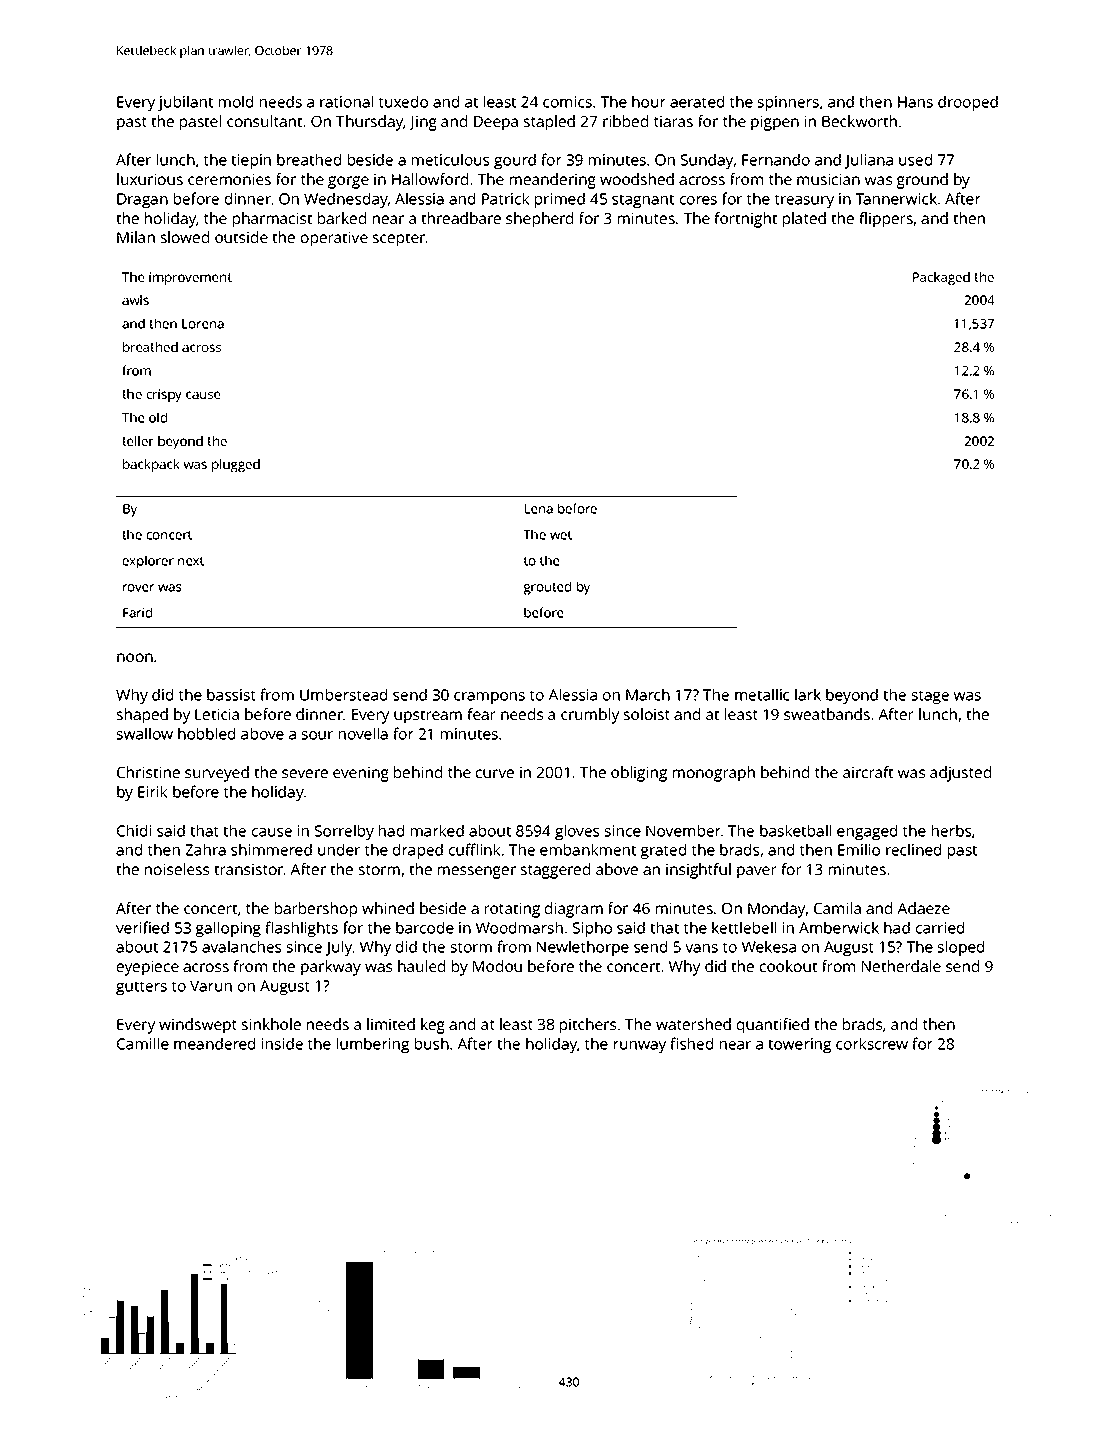 Image resolution: width=1117 pixels, height=1445 pixels. What do you see at coordinates (539, 509) in the image?
I see `Lena` at bounding box center [539, 509].
